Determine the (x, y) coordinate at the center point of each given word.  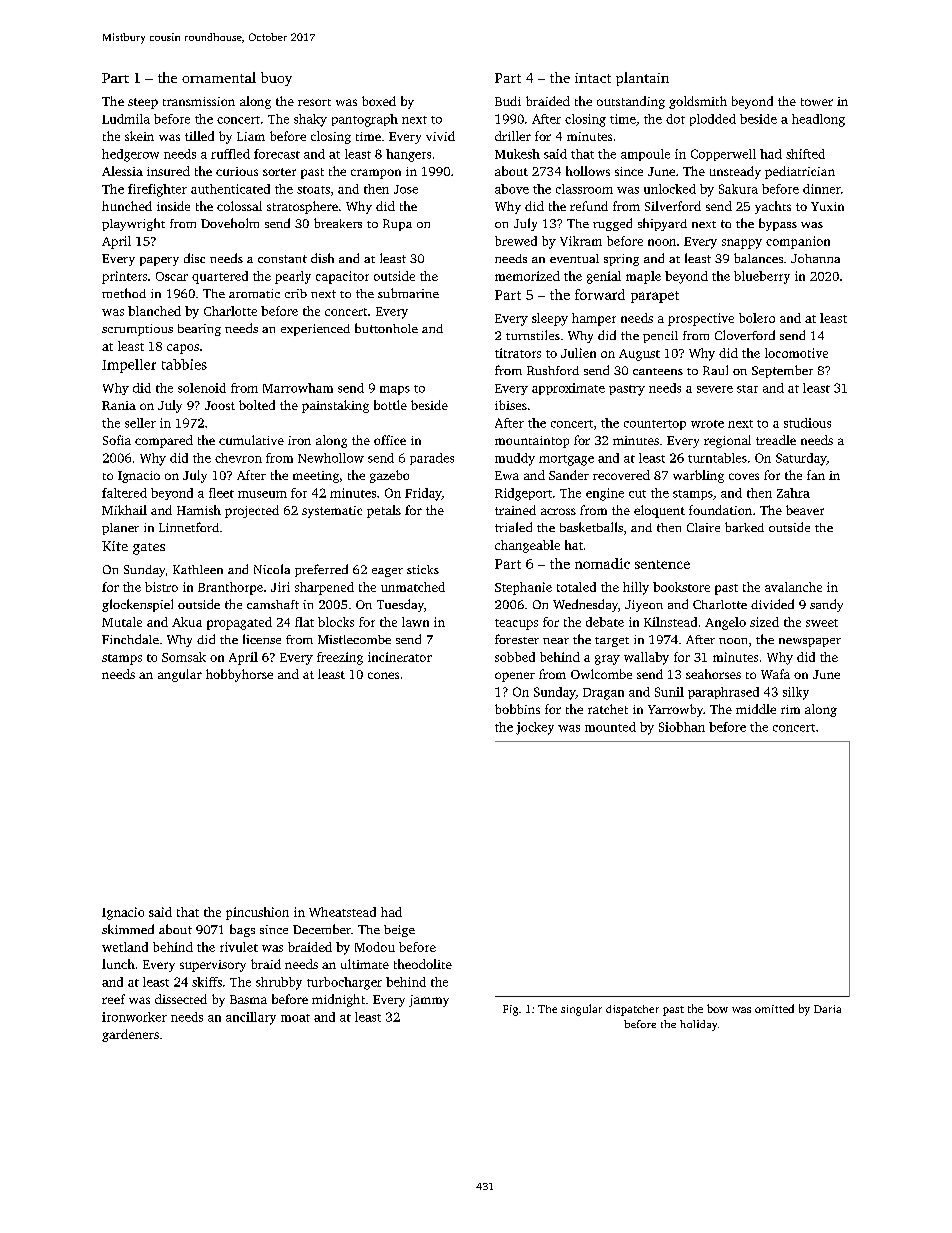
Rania (119, 405)
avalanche (793, 587)
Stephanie (523, 588)
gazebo (389, 476)
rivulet (239, 947)
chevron (238, 458)
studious (807, 423)
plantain (642, 79)
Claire (703, 527)
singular (581, 1010)
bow (717, 1008)
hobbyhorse (239, 675)
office (390, 440)
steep (143, 103)
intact (593, 78)
